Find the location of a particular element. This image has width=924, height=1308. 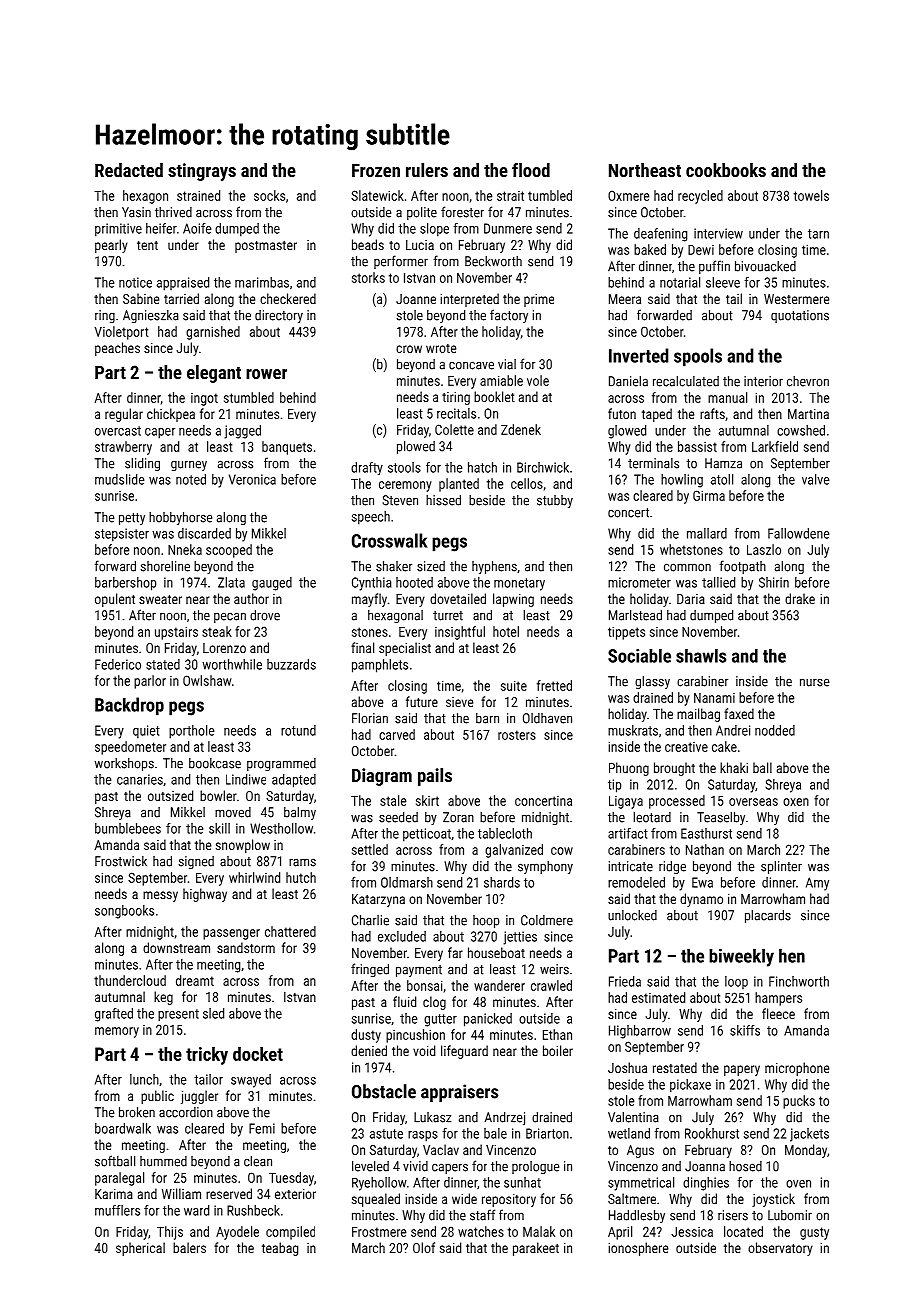

tarn is located at coordinates (818, 234).
